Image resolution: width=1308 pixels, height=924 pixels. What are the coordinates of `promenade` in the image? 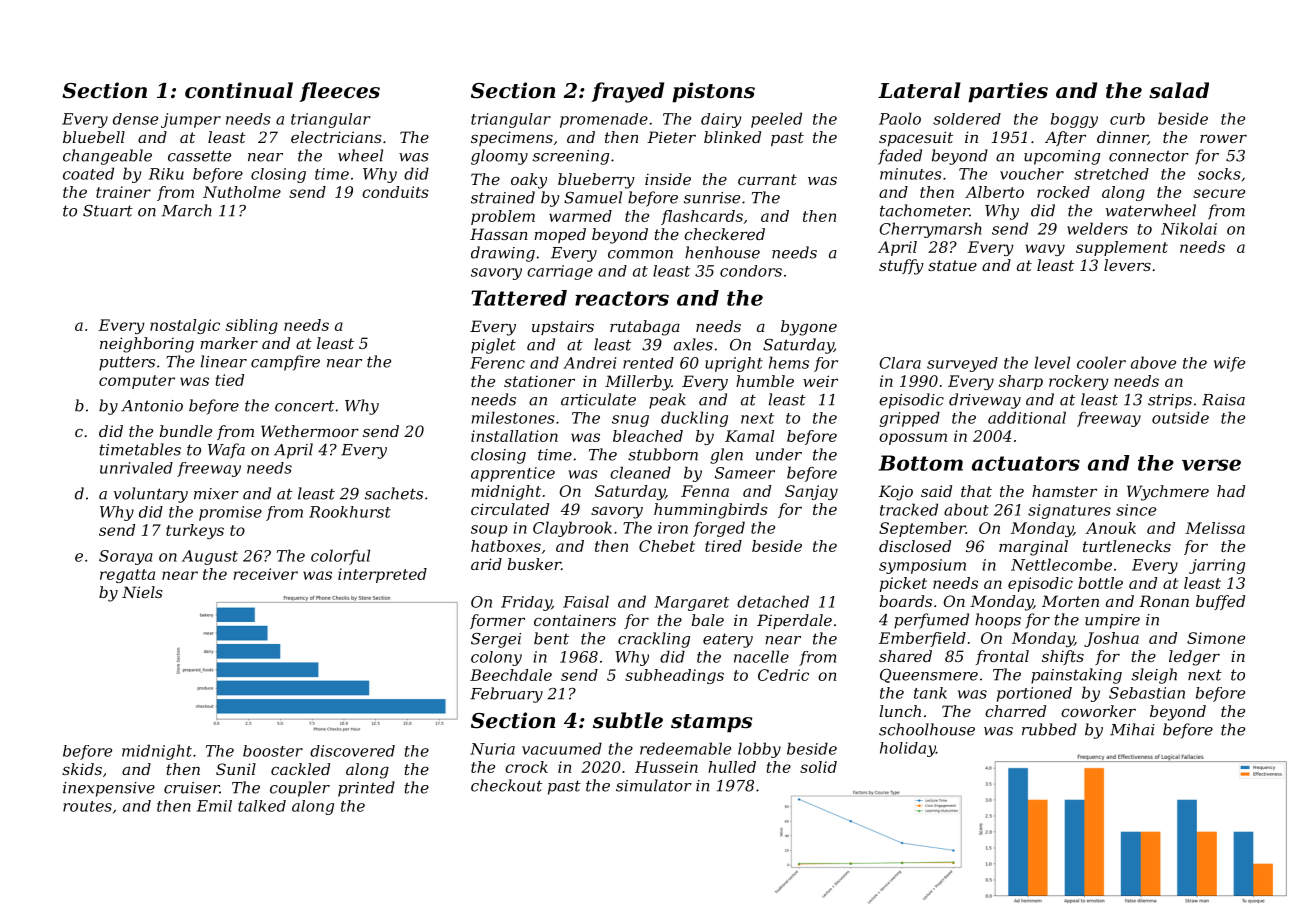 It's located at (604, 120).
